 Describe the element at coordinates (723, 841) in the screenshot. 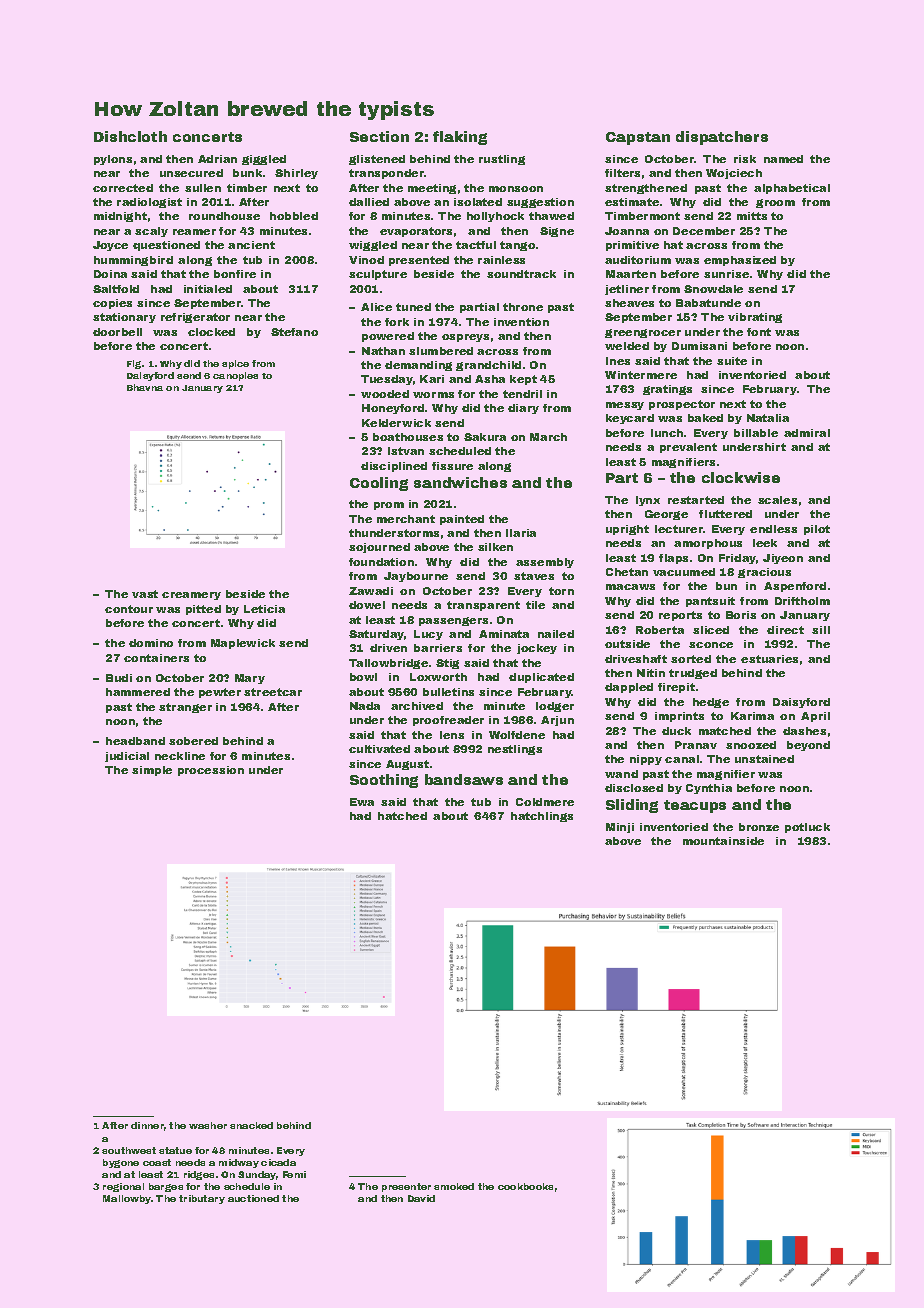

I see `mountainside` at that location.
